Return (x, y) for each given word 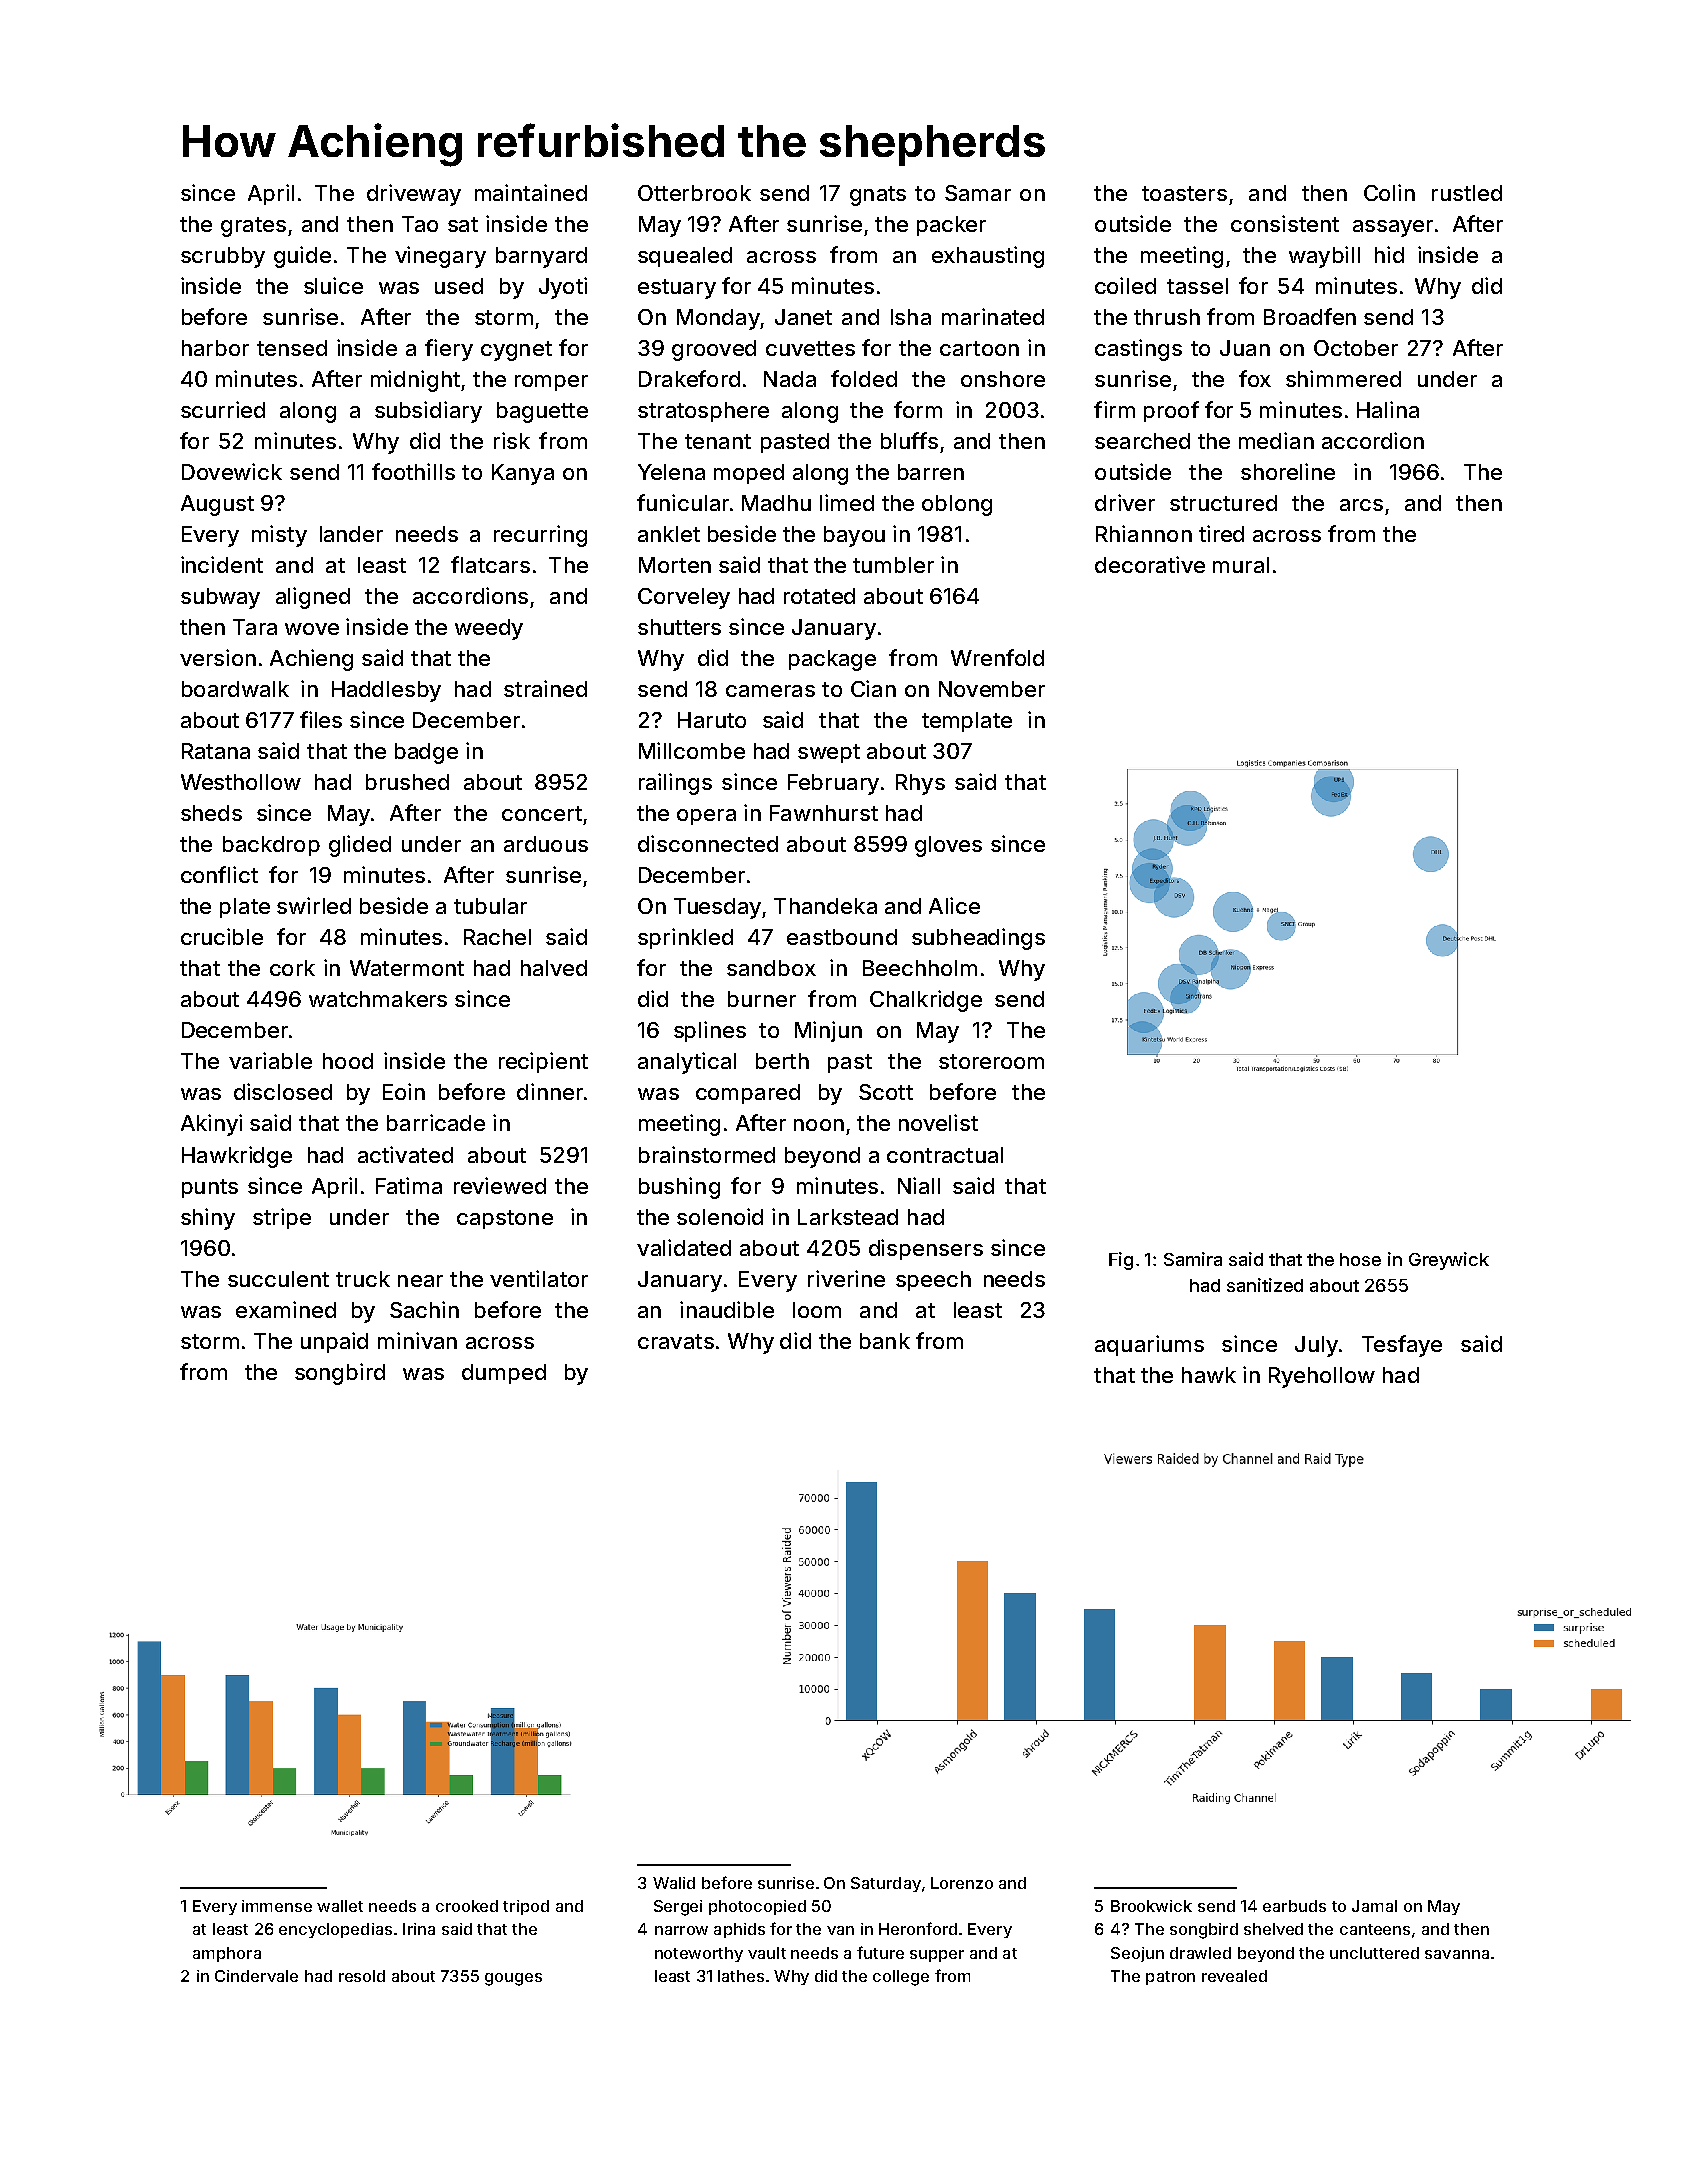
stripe (282, 1218)
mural (1241, 565)
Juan (1245, 348)
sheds (211, 813)
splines (710, 1031)
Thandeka (825, 906)
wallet (340, 1906)
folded (864, 378)
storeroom (991, 1061)
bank (885, 1341)
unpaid (334, 1342)
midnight (415, 381)
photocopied (757, 1907)
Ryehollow (1322, 1377)
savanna (1457, 1954)
